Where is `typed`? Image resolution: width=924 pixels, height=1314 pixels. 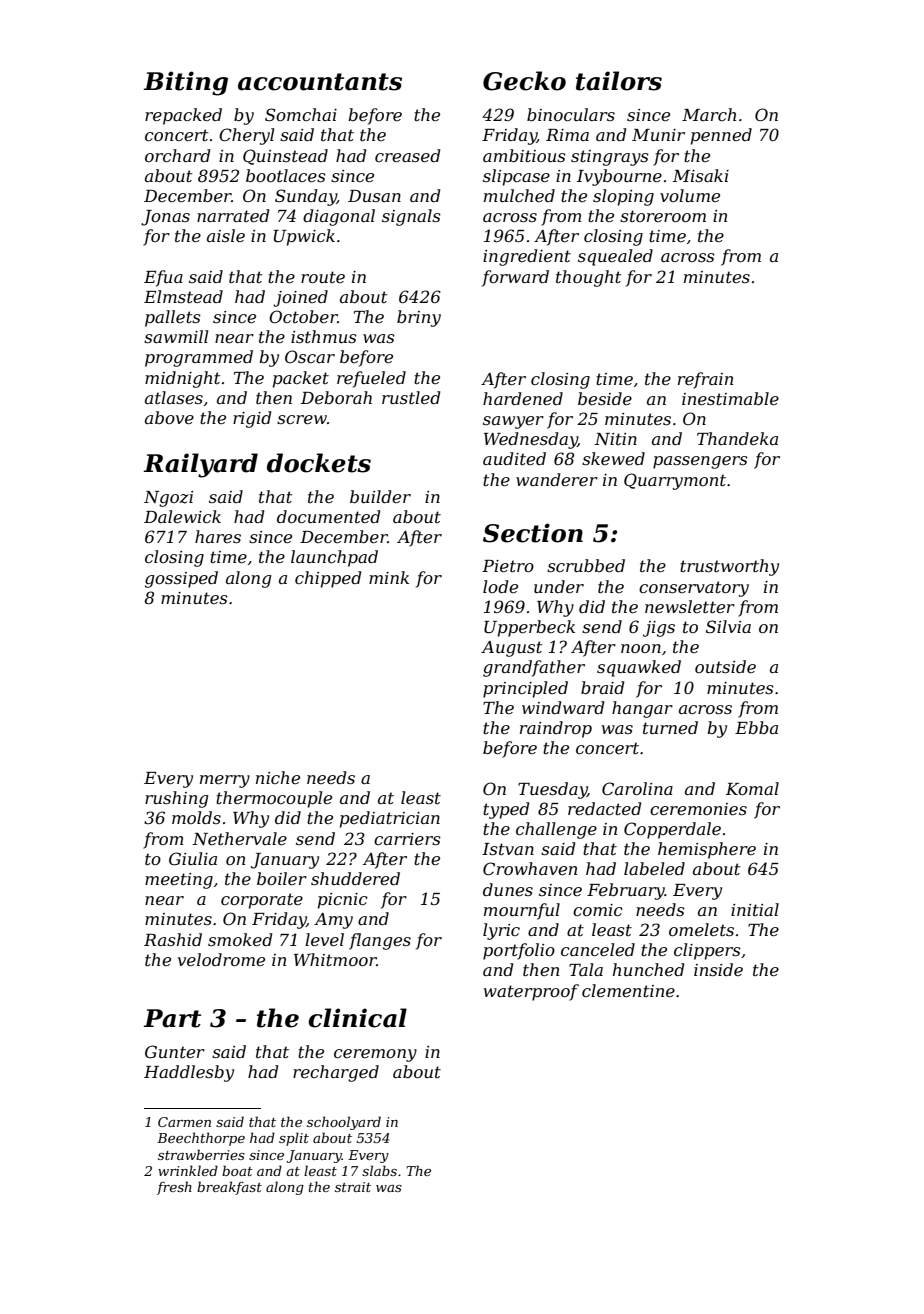 typed is located at coordinates (506, 810).
